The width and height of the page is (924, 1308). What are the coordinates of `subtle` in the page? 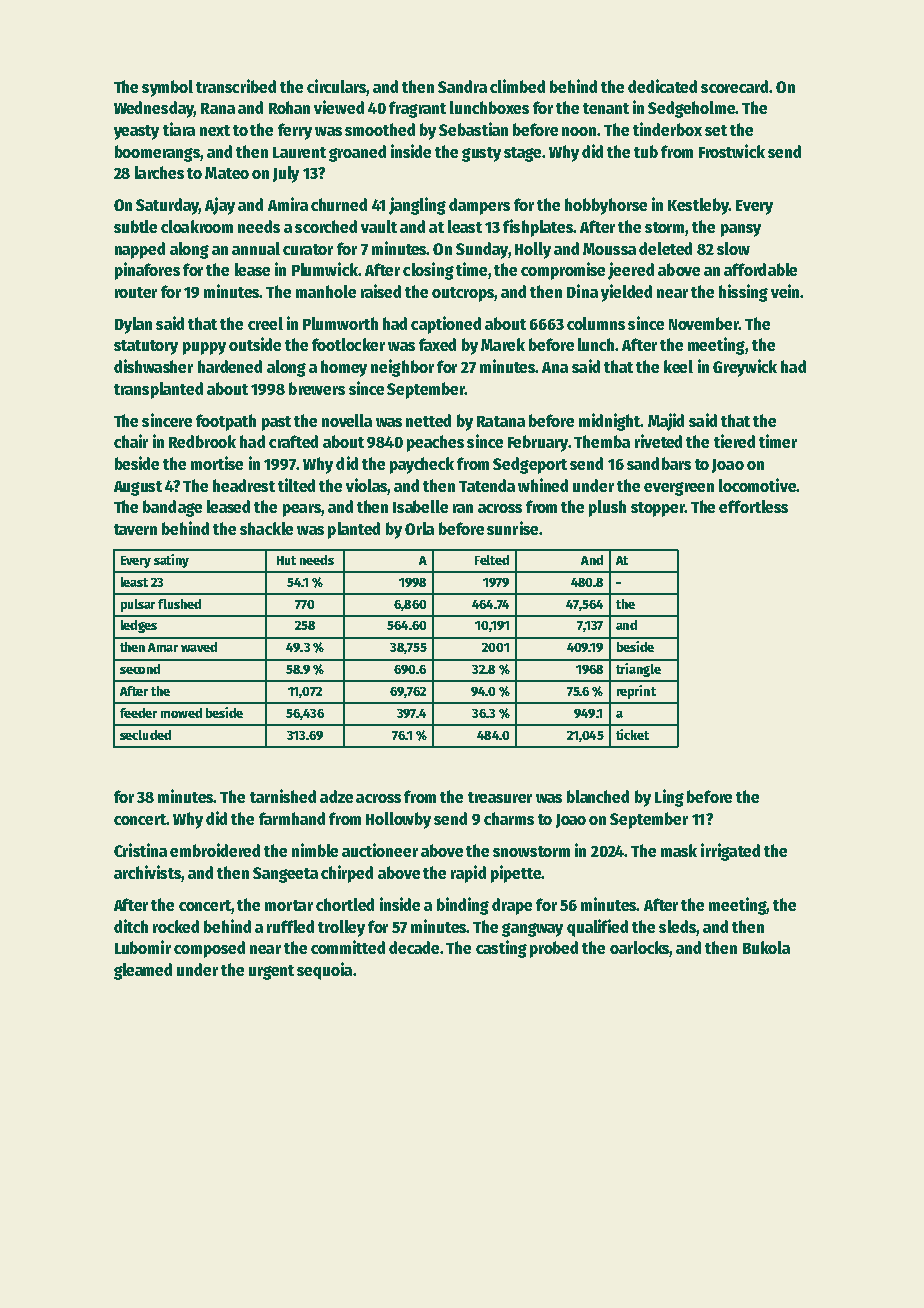 It's located at (135, 226).
